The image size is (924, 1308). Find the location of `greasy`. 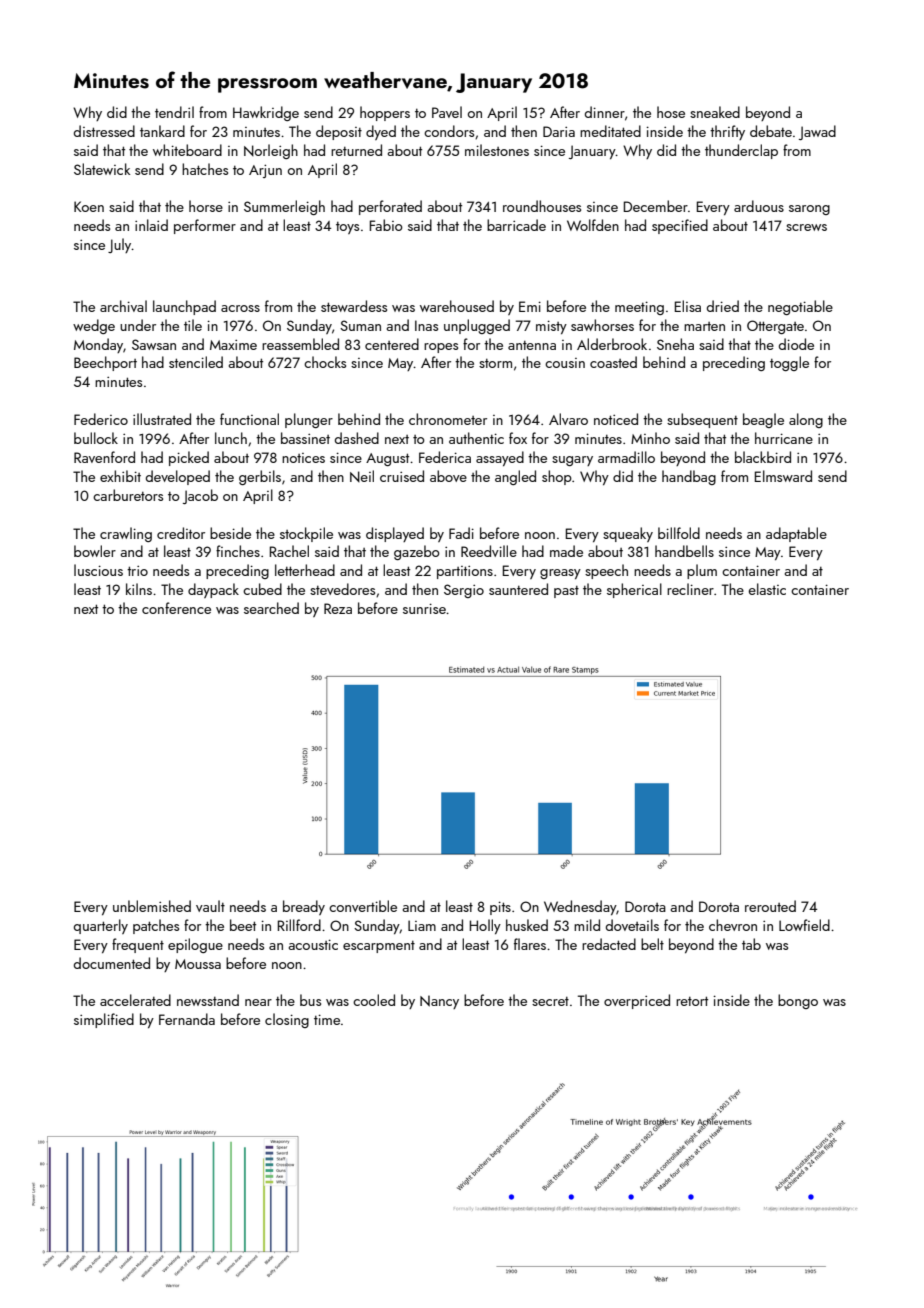

greasy is located at coordinates (560, 574).
